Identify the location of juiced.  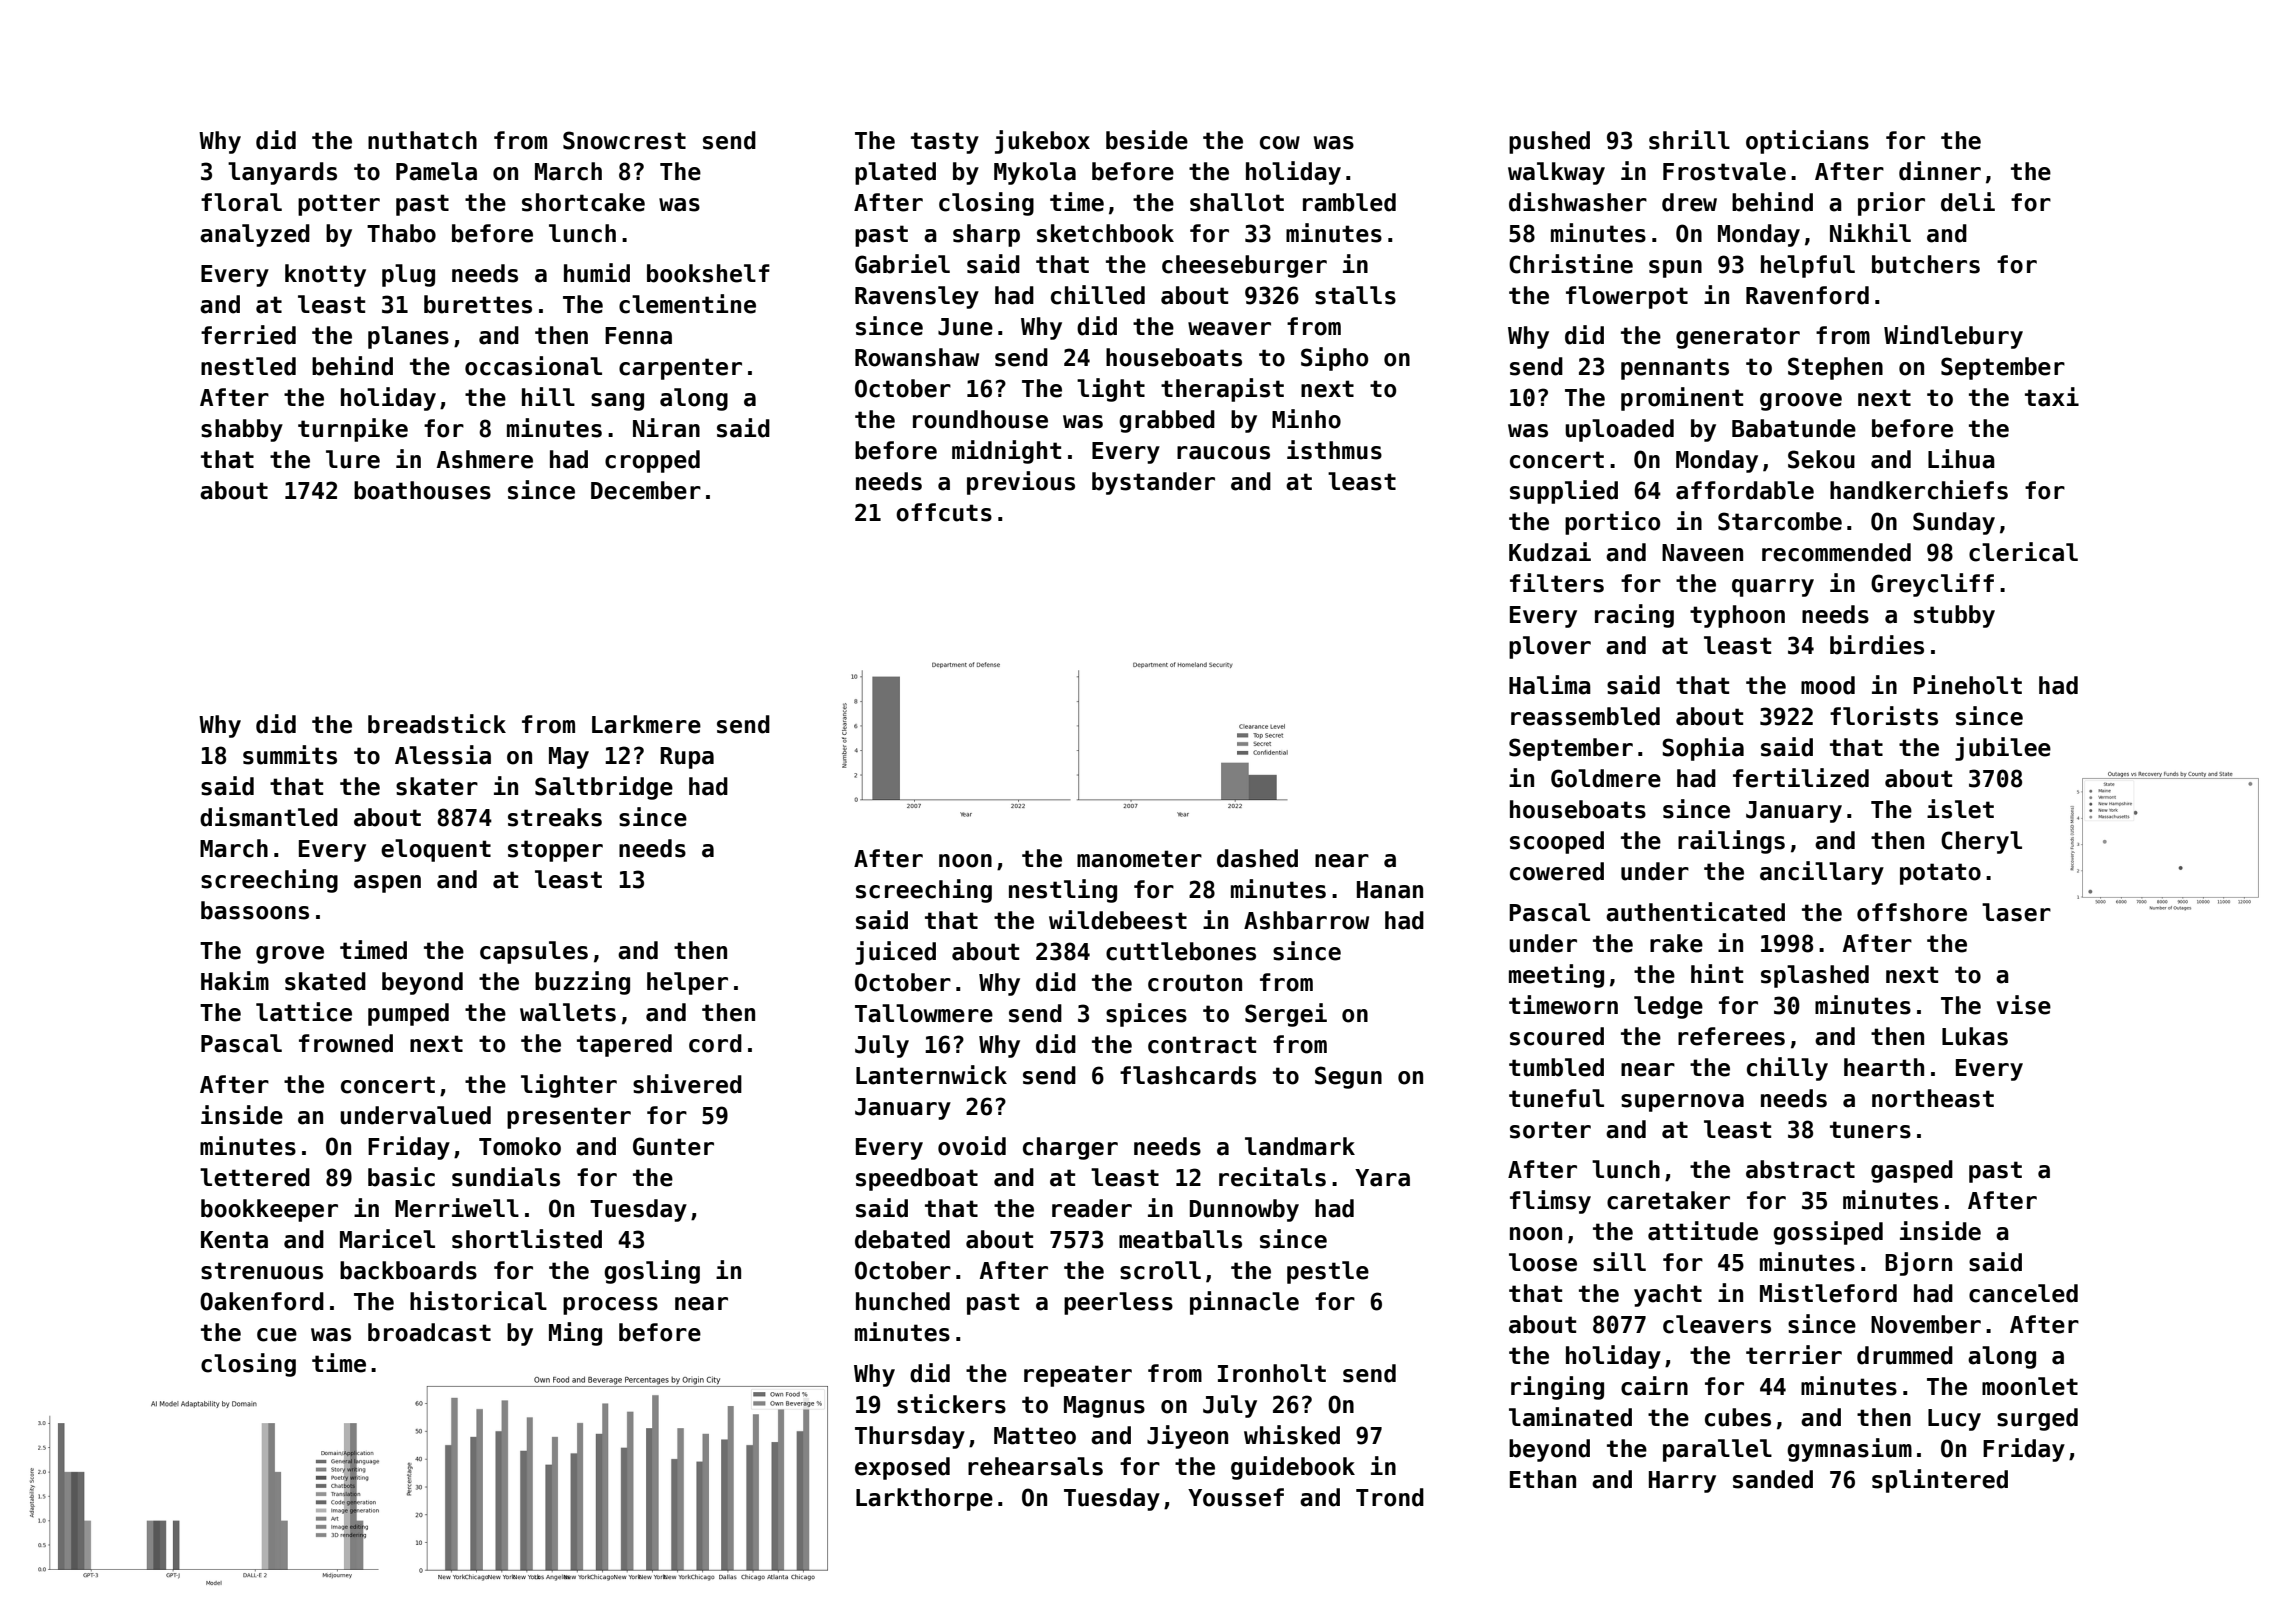
(895, 953).
